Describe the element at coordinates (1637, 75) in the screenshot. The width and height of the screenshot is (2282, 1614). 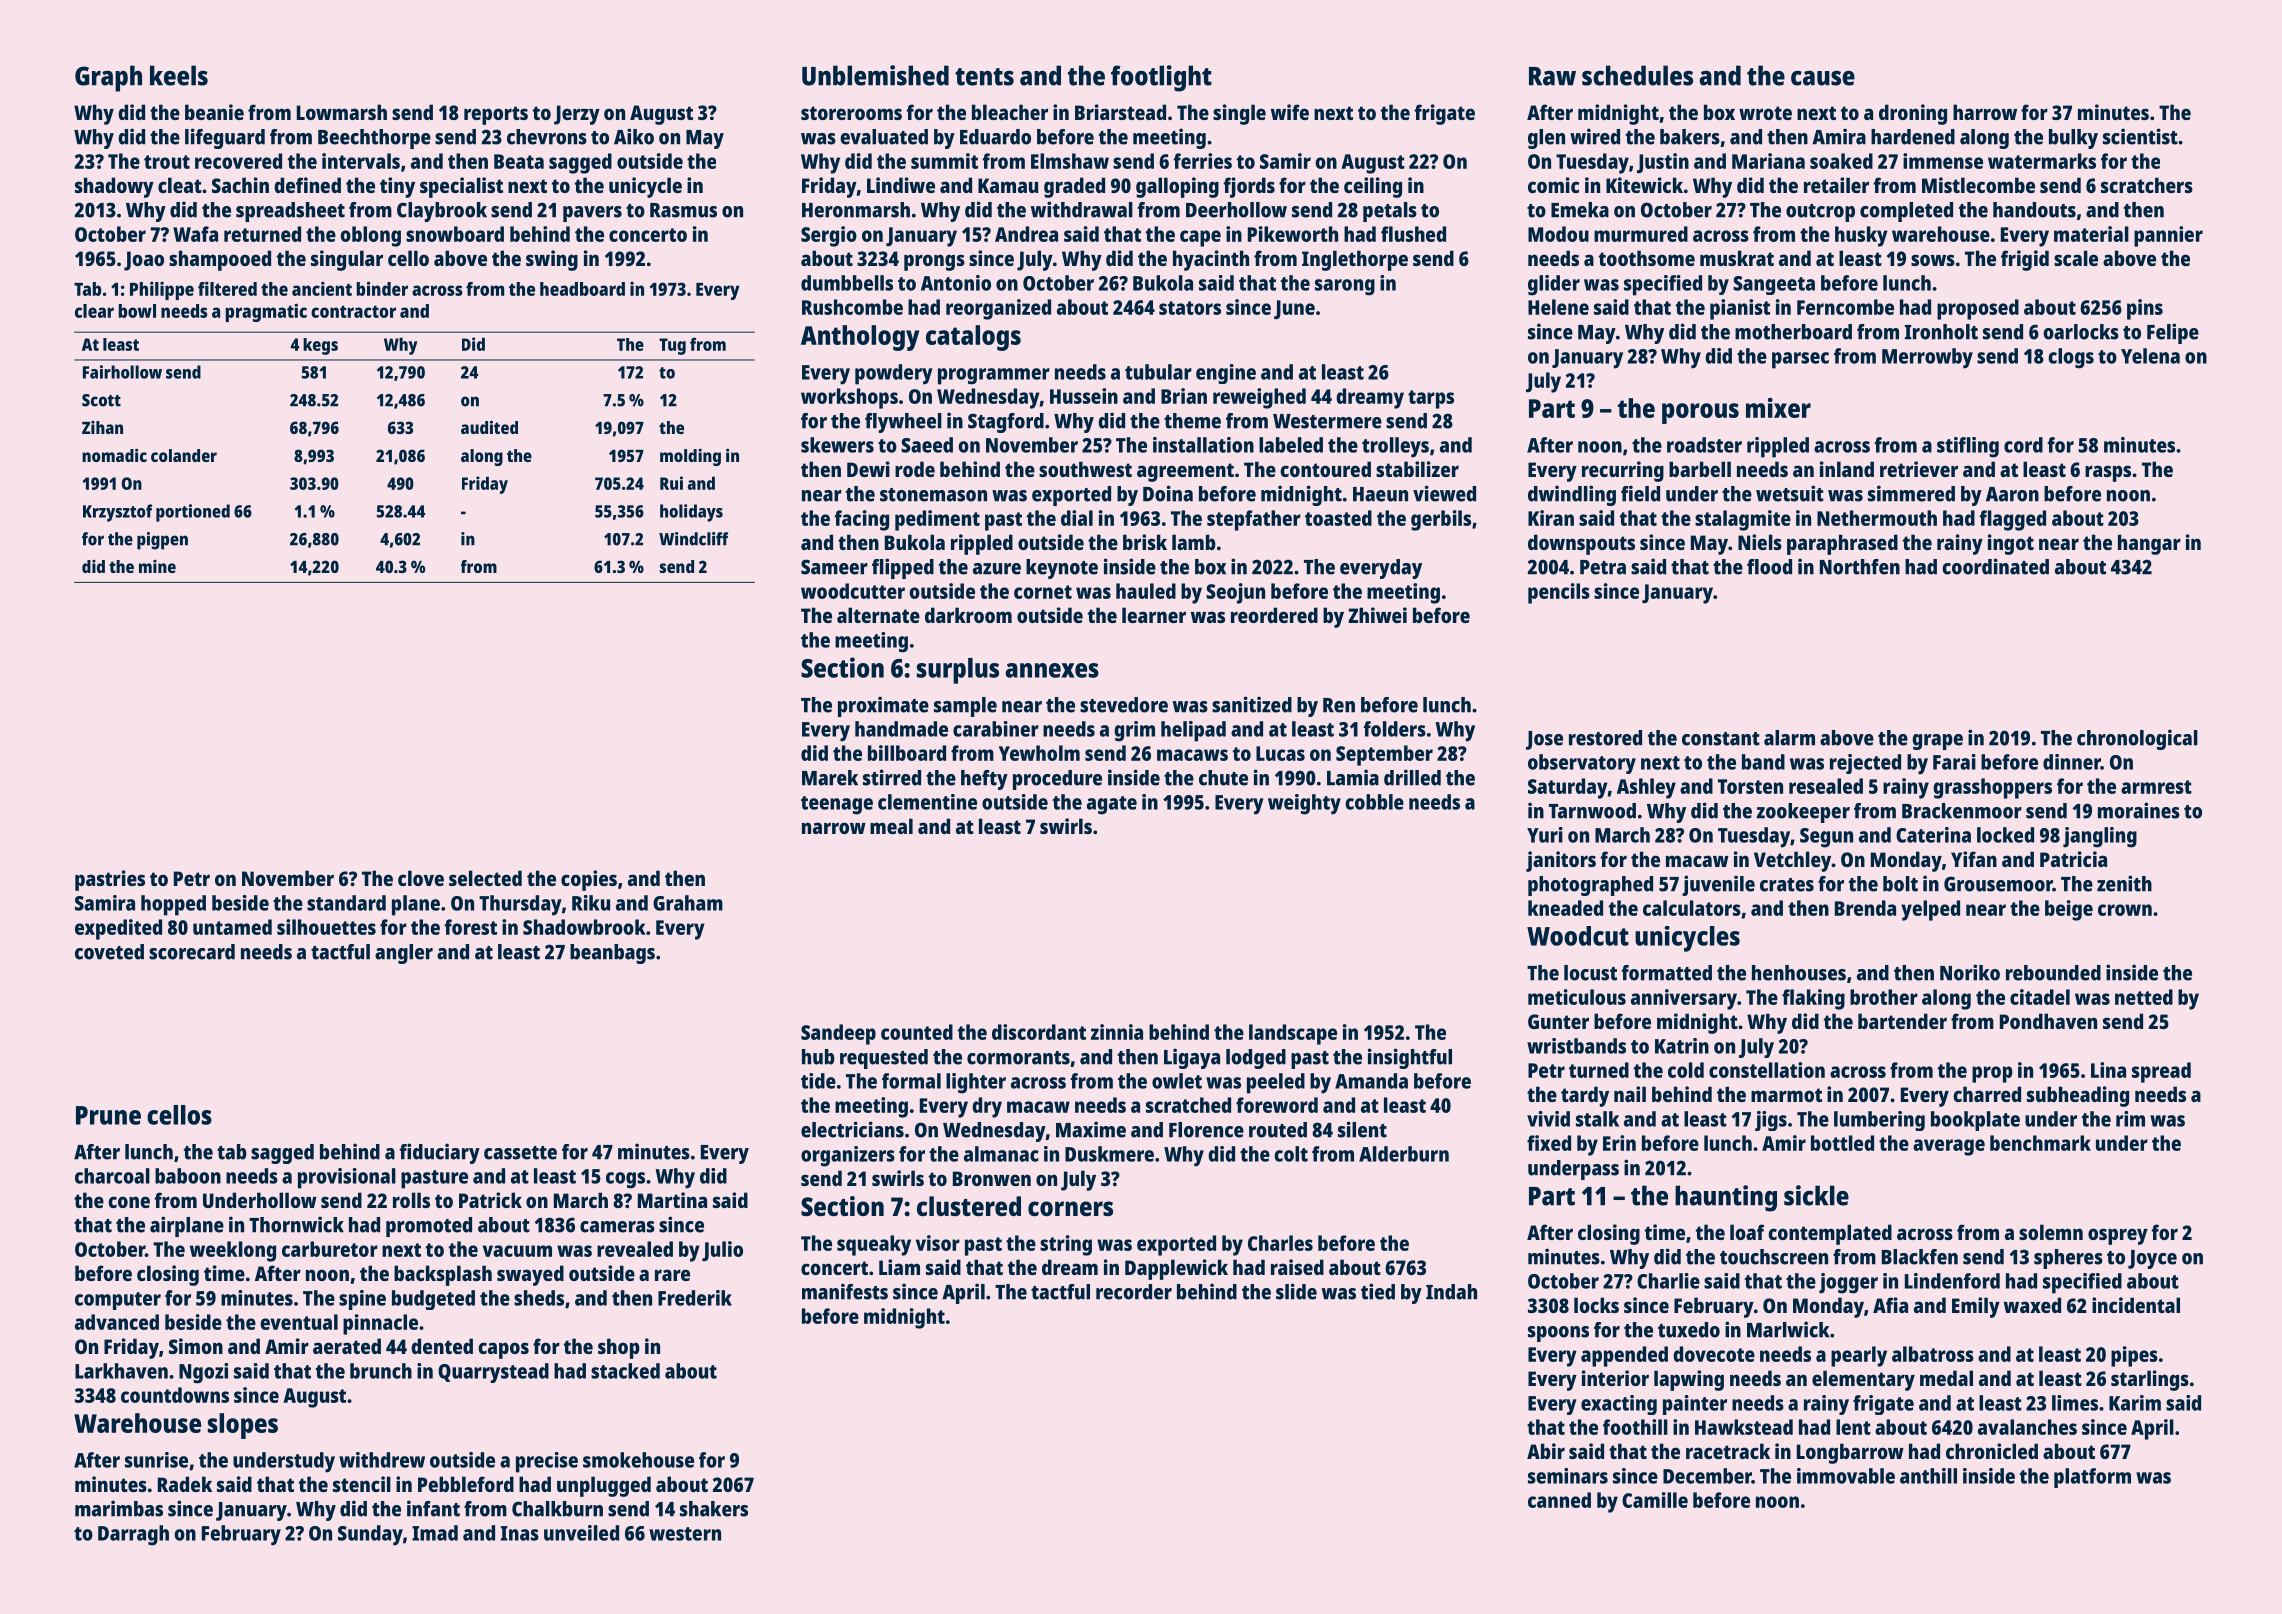
I see `schedules` at that location.
